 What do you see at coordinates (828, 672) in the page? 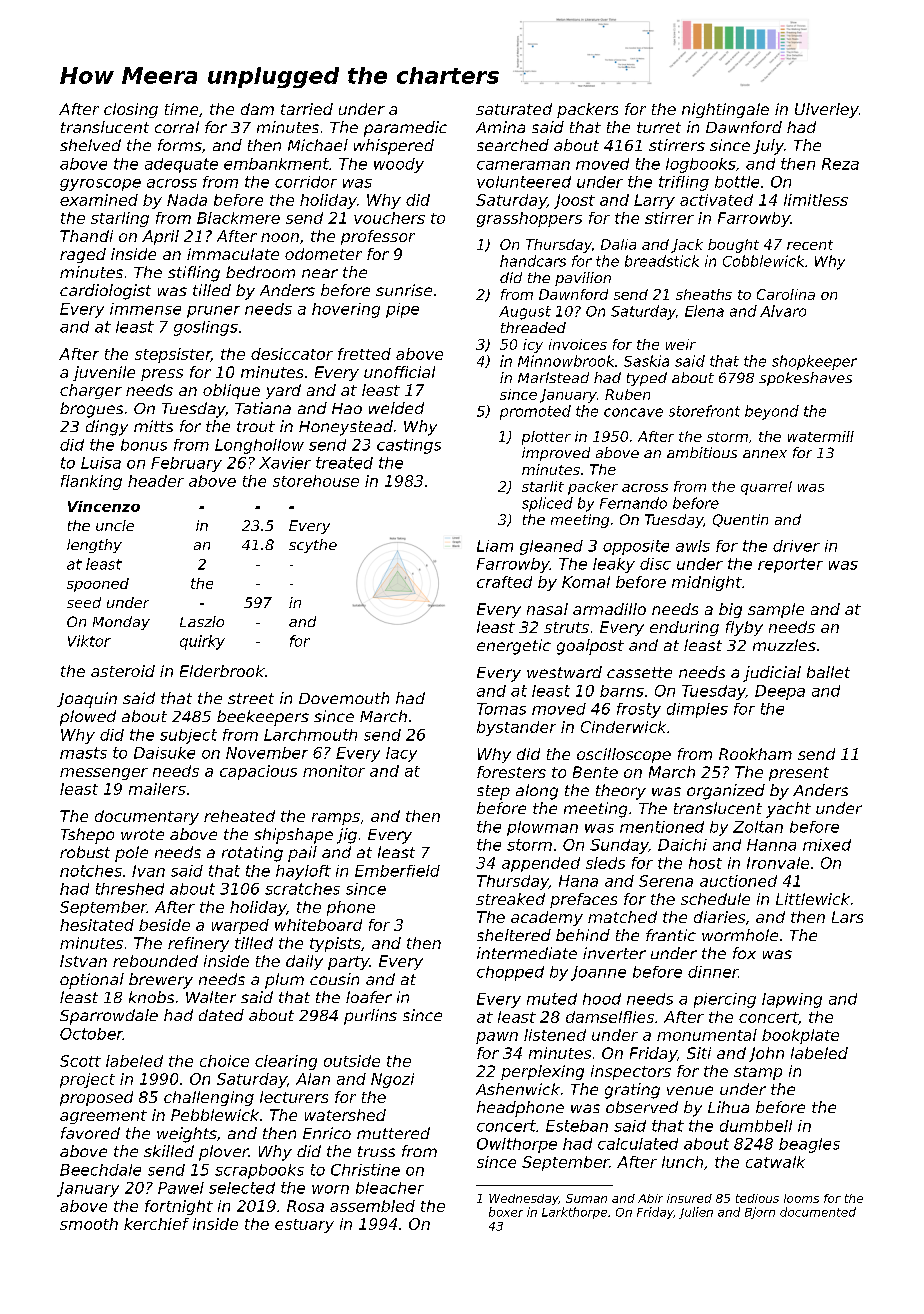
I see `ballet` at bounding box center [828, 672].
